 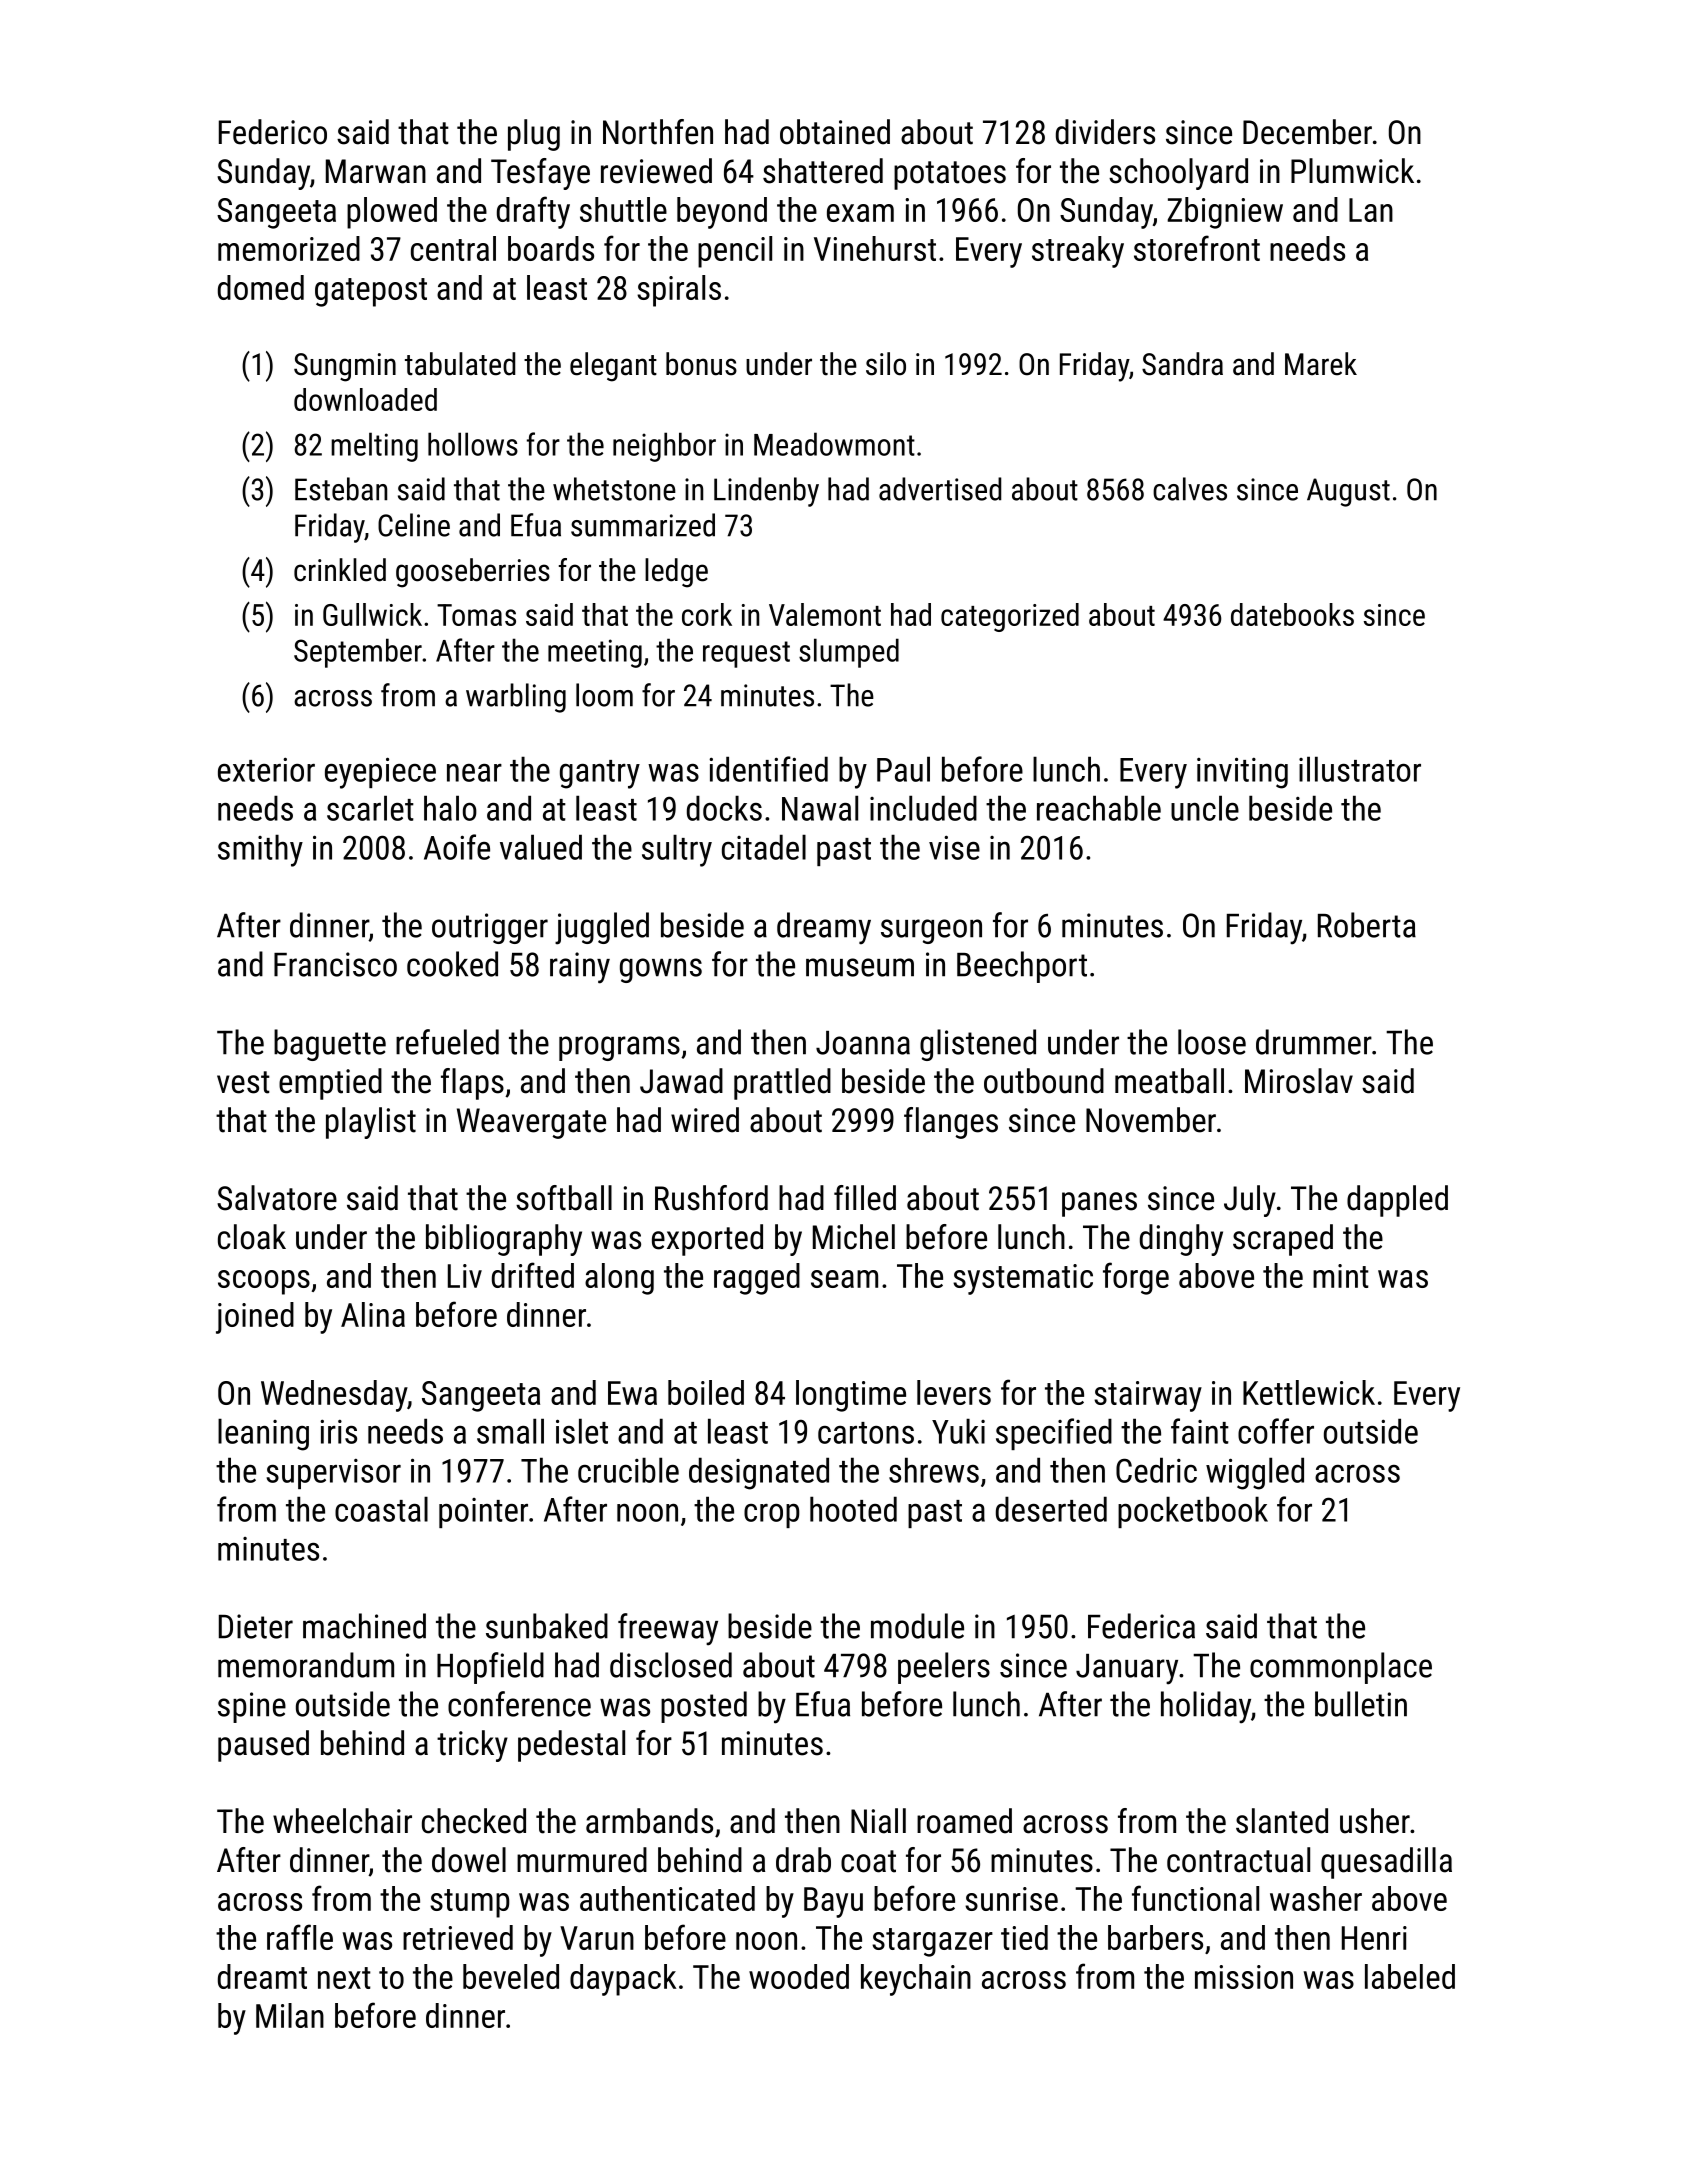 What do you see at coordinates (835, 132) in the document?
I see `obtained` at bounding box center [835, 132].
